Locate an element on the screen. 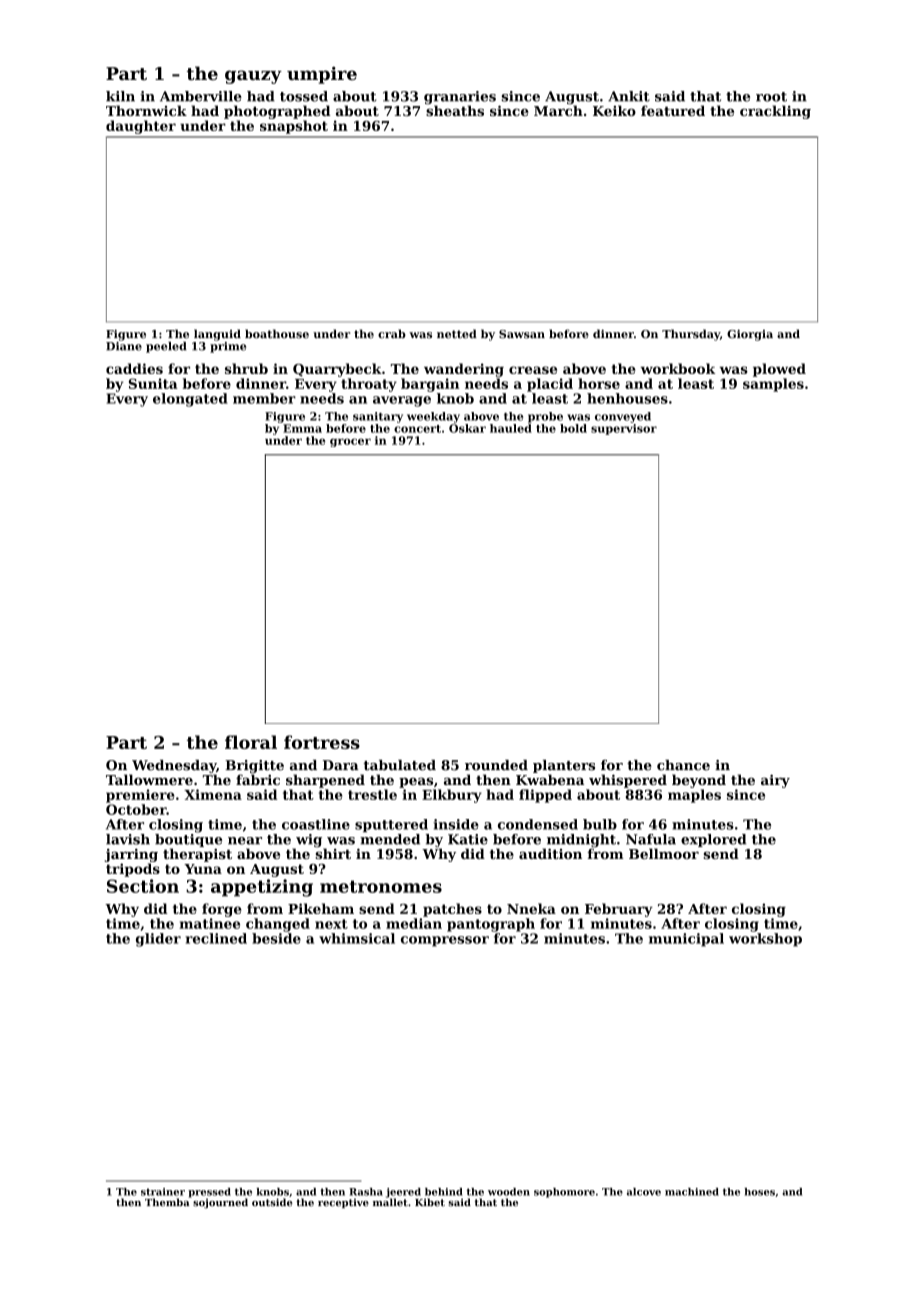 The width and height of the screenshot is (924, 1308). Amberville is located at coordinates (201, 96).
